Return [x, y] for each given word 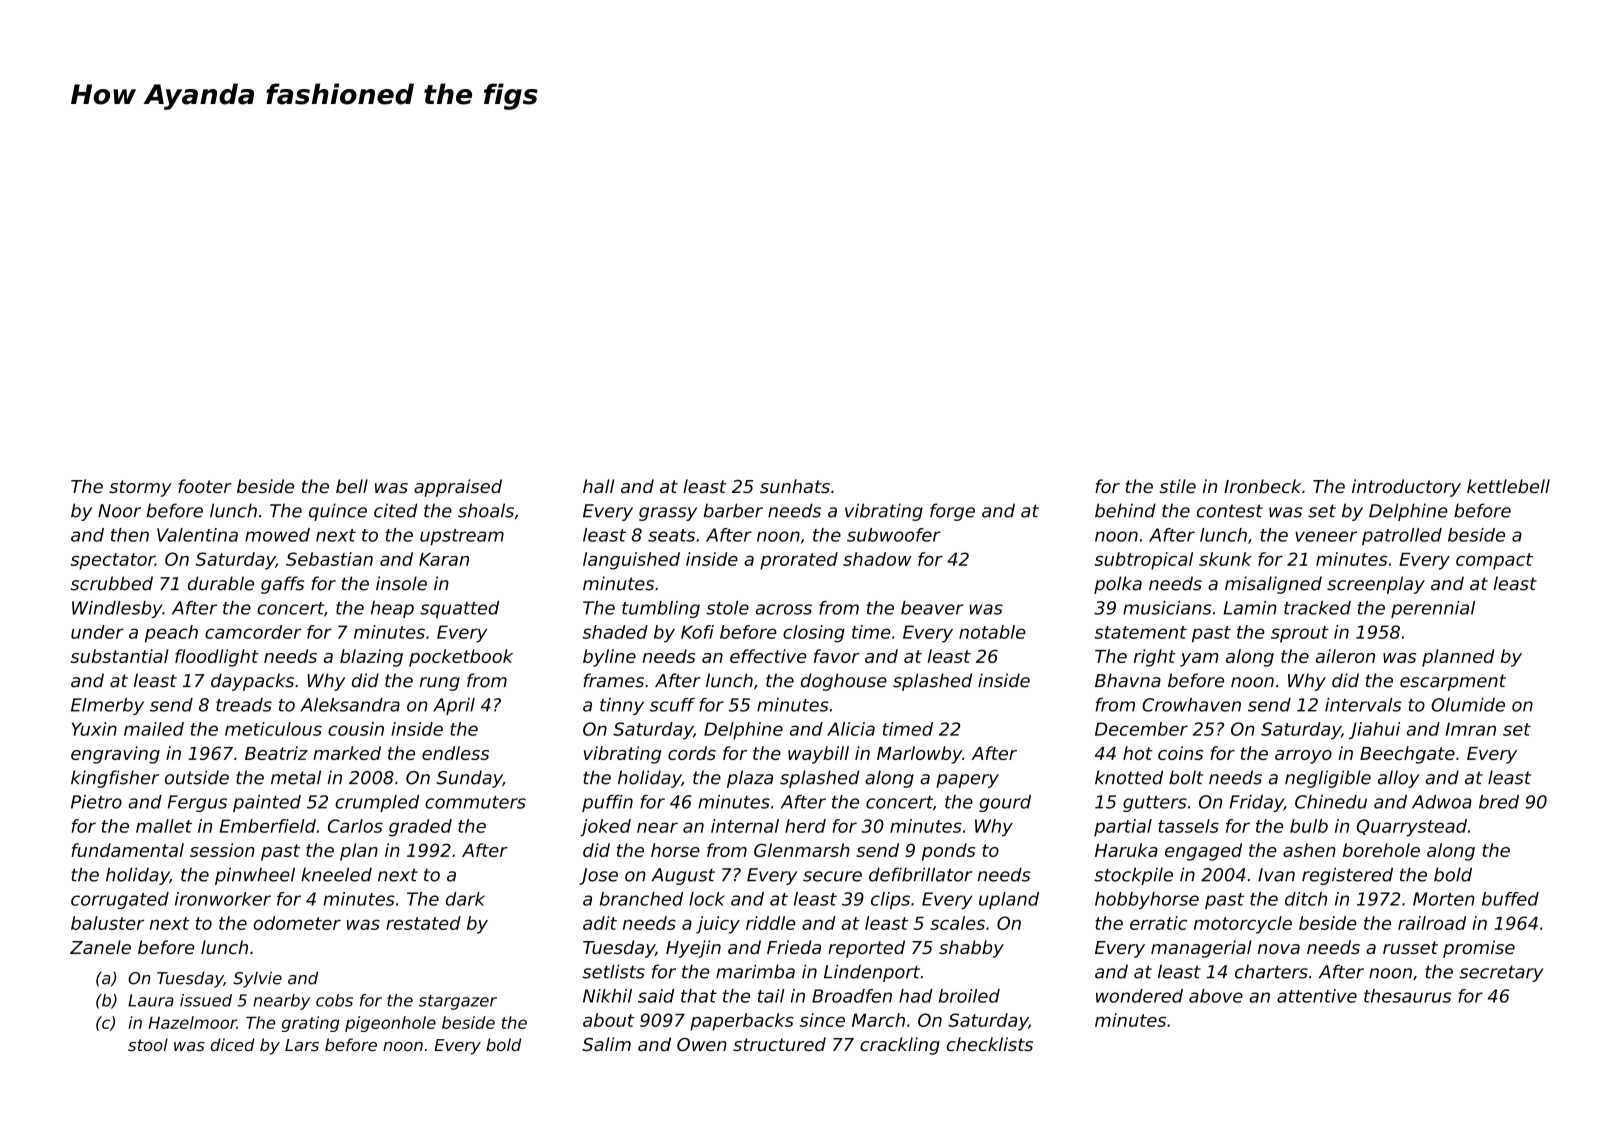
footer [205, 486]
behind [1125, 510]
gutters [1155, 804]
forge [952, 512]
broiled [969, 996]
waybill [818, 755]
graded [420, 828]
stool [148, 1044]
